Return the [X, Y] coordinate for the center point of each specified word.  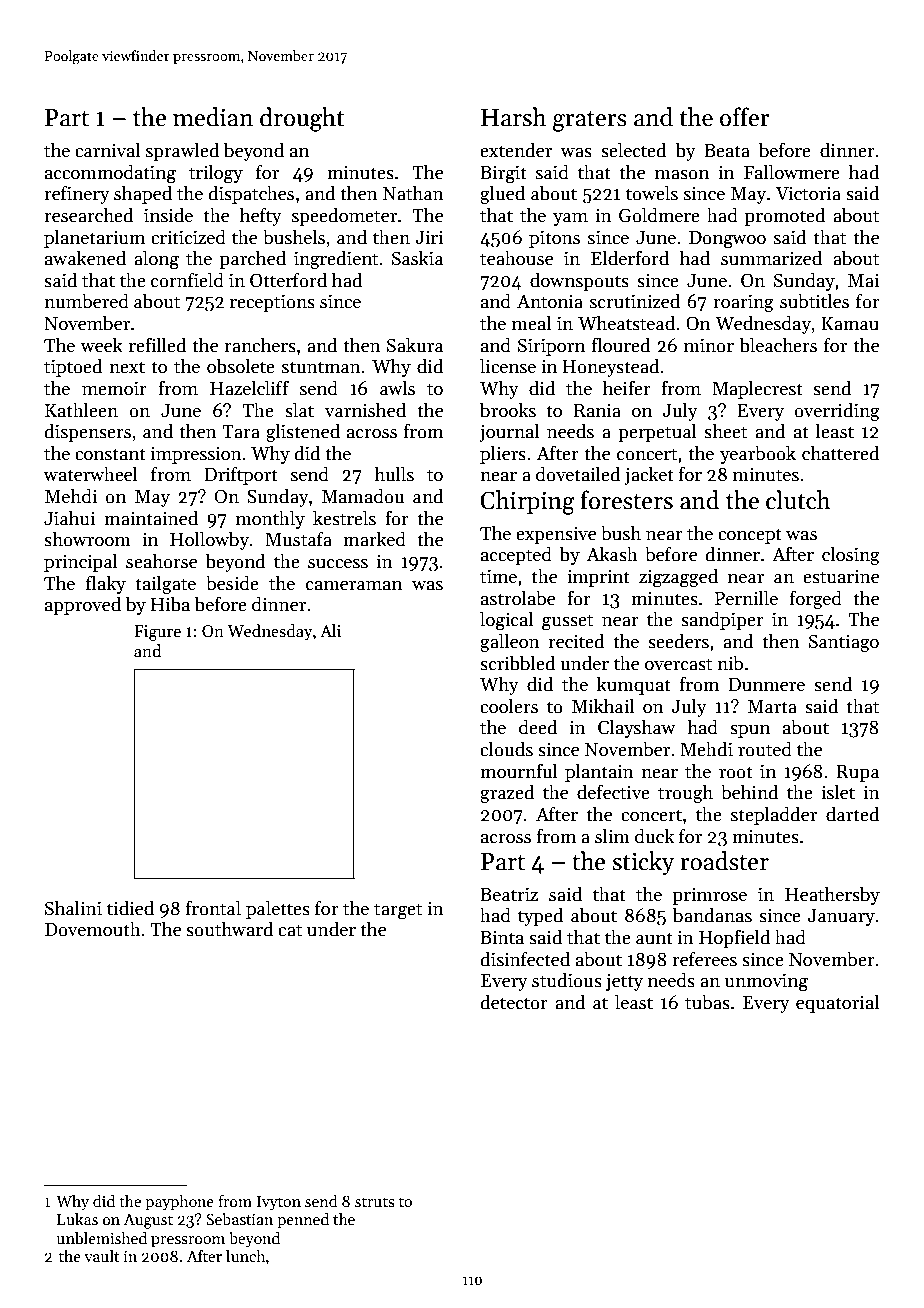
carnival [107, 150]
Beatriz [509, 894]
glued [502, 195]
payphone [179, 1203]
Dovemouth [93, 929]
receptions [272, 303]
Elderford [630, 258]
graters [590, 121]
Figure [157, 633]
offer [745, 117]
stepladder [774, 815]
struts [375, 1202]
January [841, 917]
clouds [506, 749]
